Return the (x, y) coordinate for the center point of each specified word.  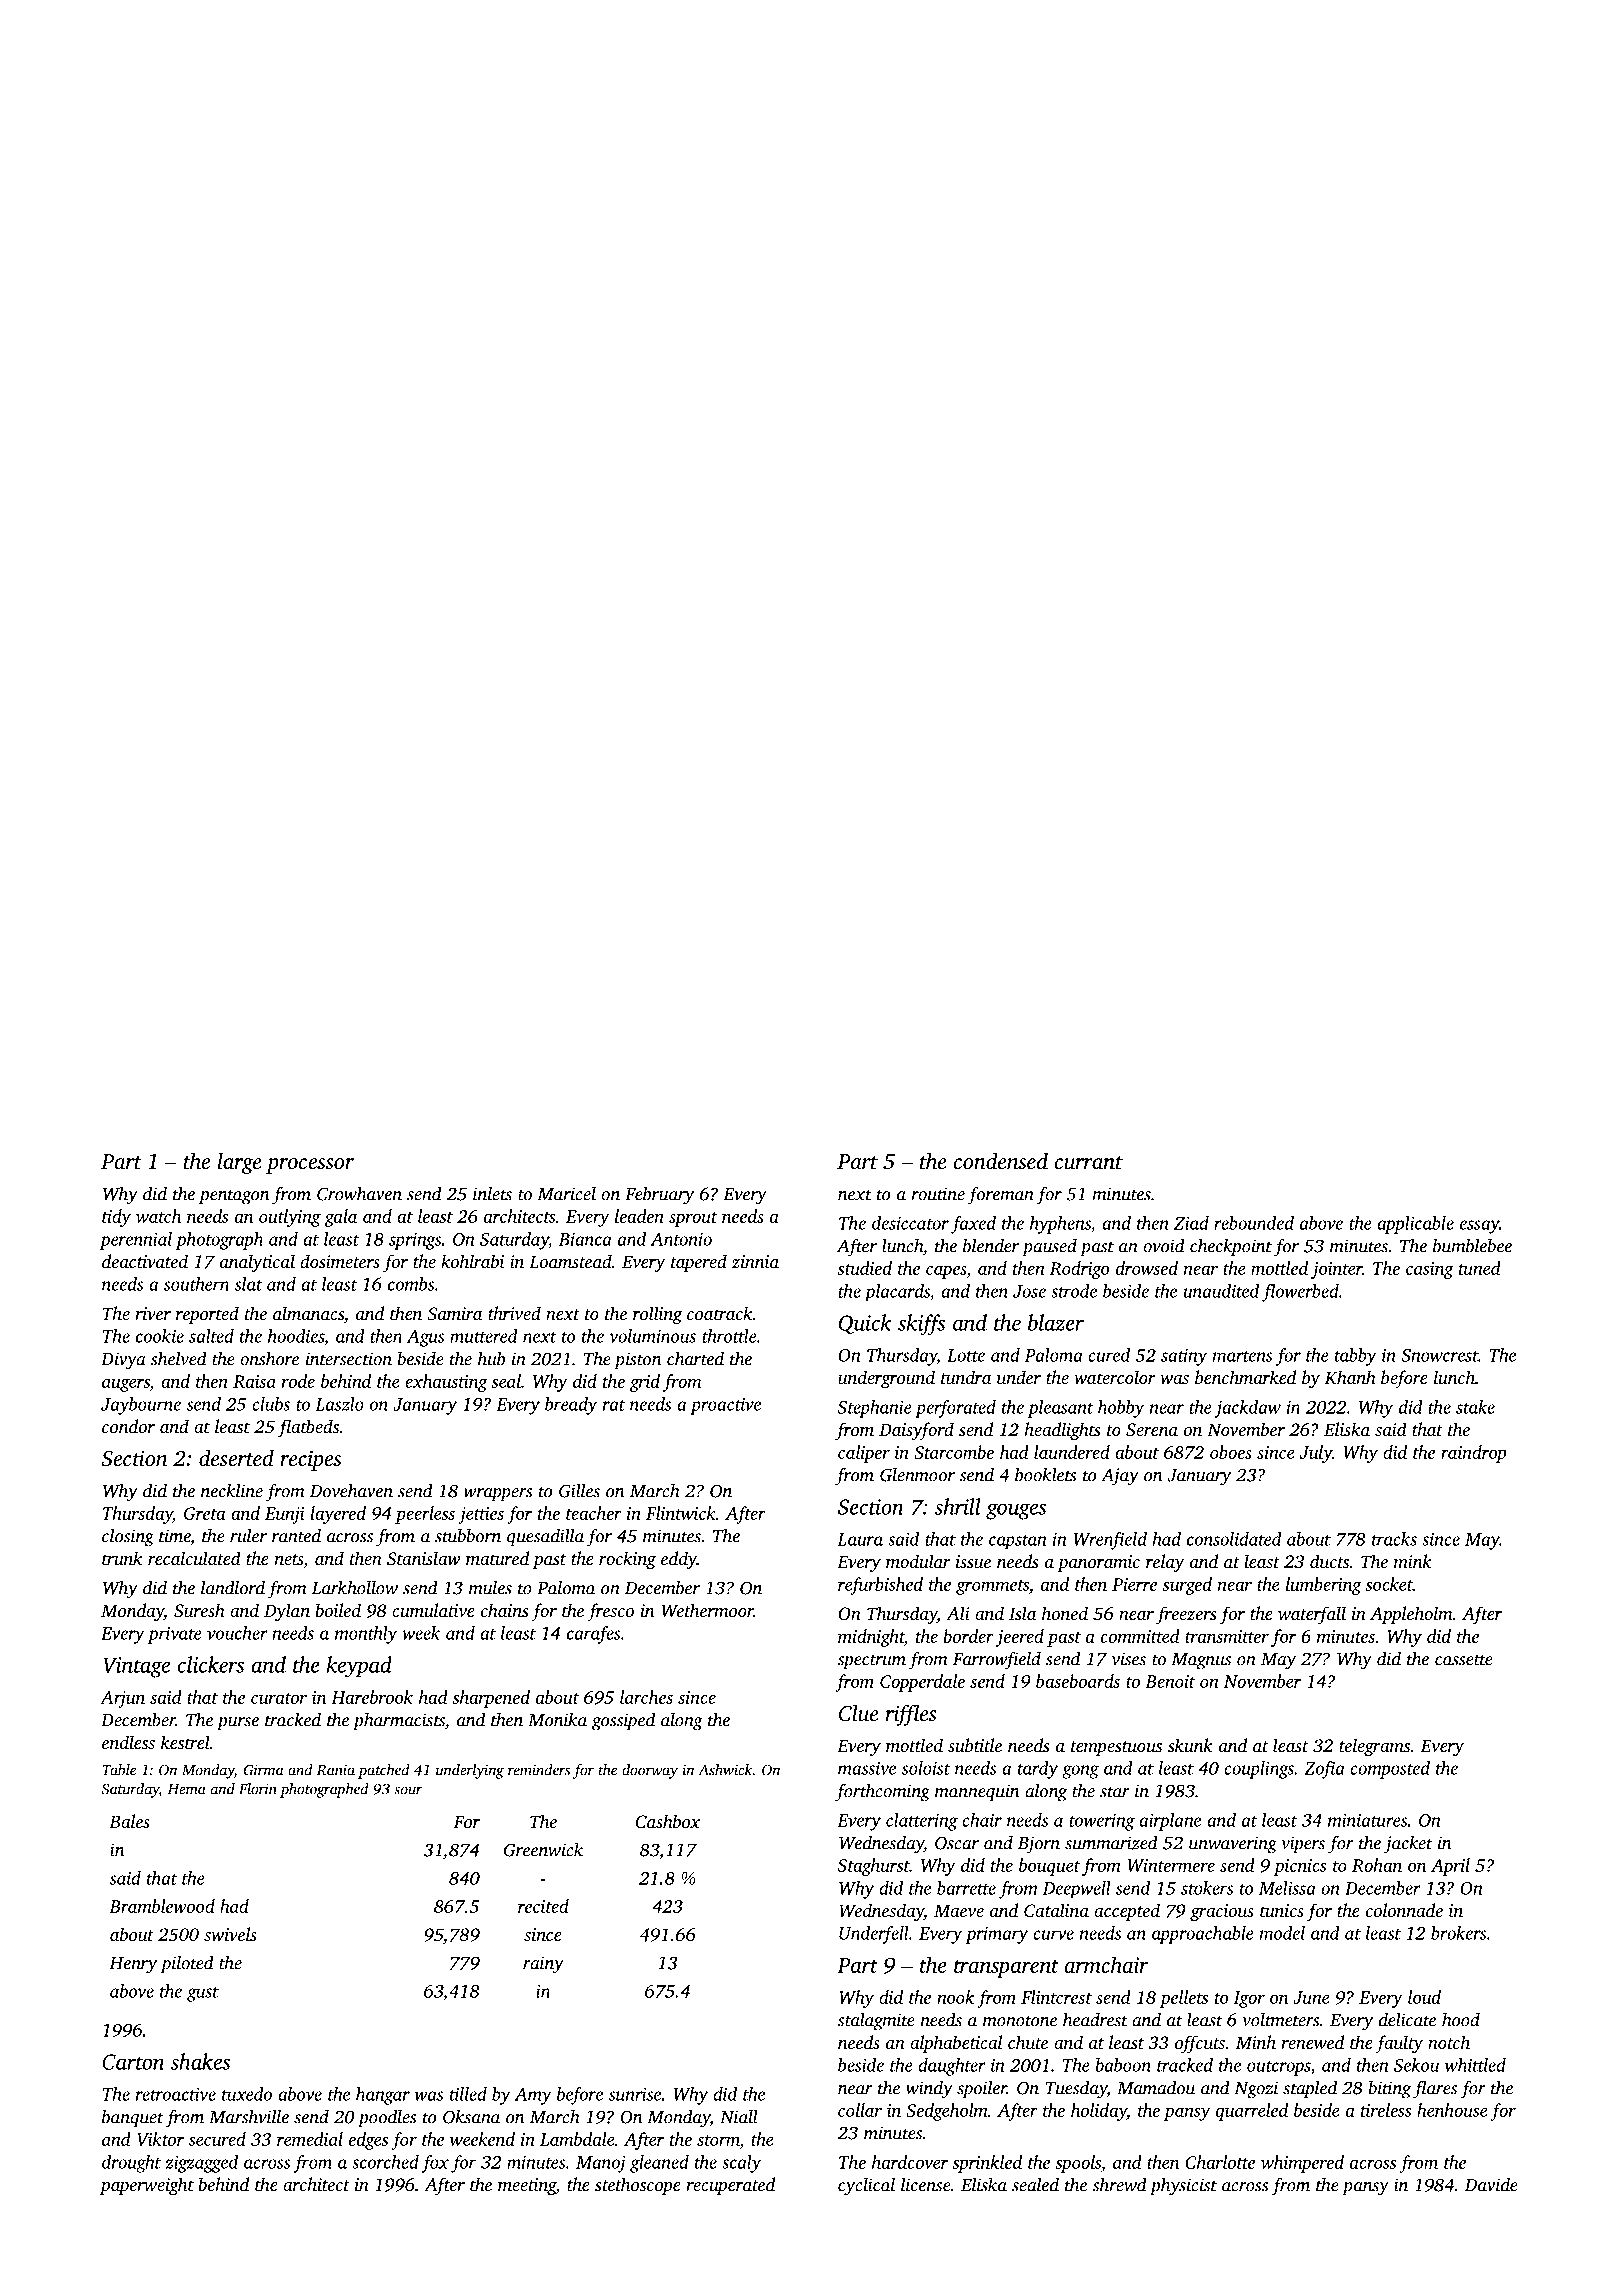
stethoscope (638, 2186)
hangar (383, 2096)
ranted (296, 1535)
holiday (1099, 2112)
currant (1089, 1162)
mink (1413, 1561)
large (240, 1163)
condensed (1001, 1161)
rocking (627, 1560)
